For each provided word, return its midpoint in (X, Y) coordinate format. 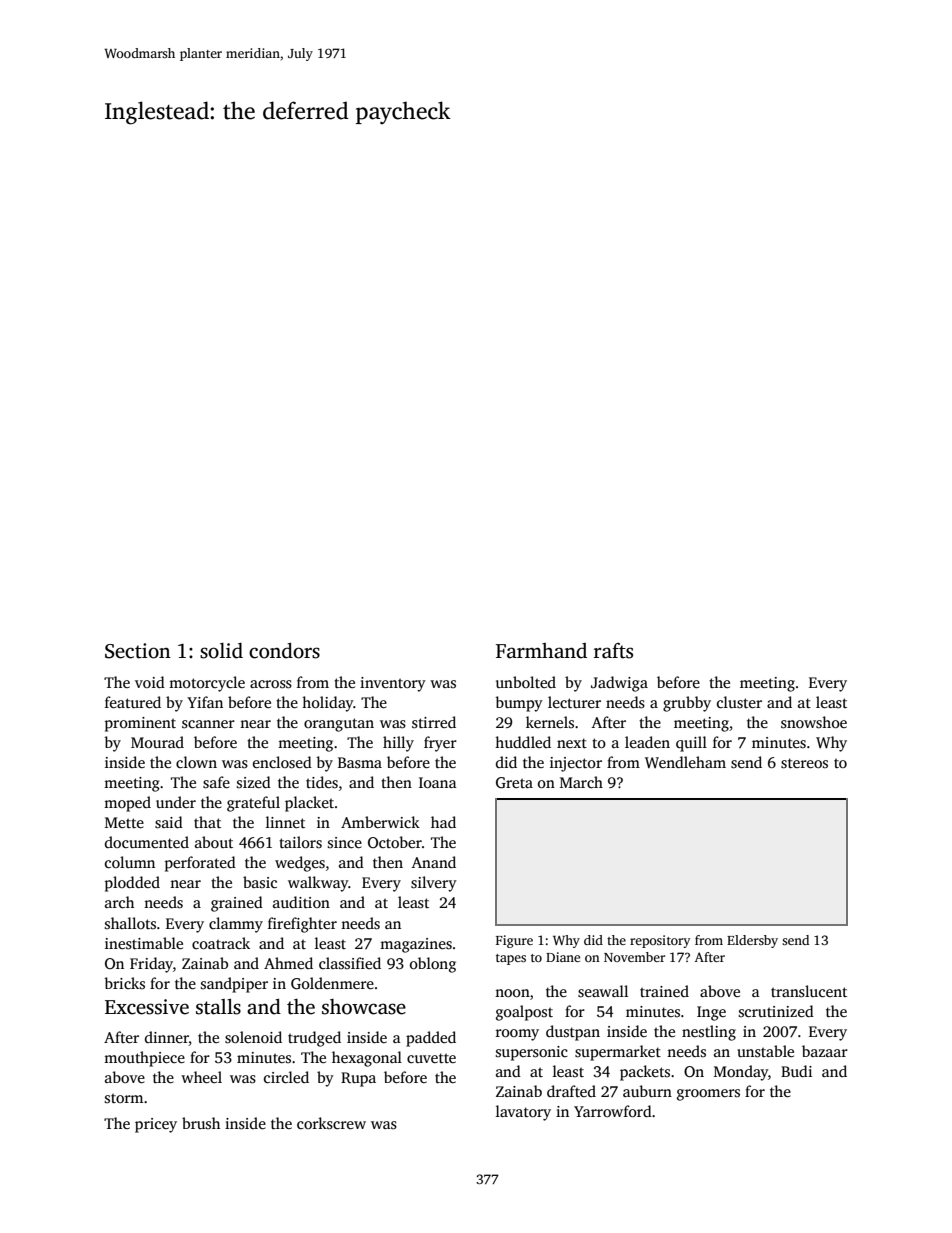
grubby (687, 704)
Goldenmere (332, 983)
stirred (434, 722)
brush (201, 1123)
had (443, 822)
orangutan (339, 725)
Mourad (157, 742)
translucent (809, 991)
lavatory (523, 1113)
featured (133, 702)
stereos (804, 763)
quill (691, 744)
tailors (300, 842)
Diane (563, 957)
